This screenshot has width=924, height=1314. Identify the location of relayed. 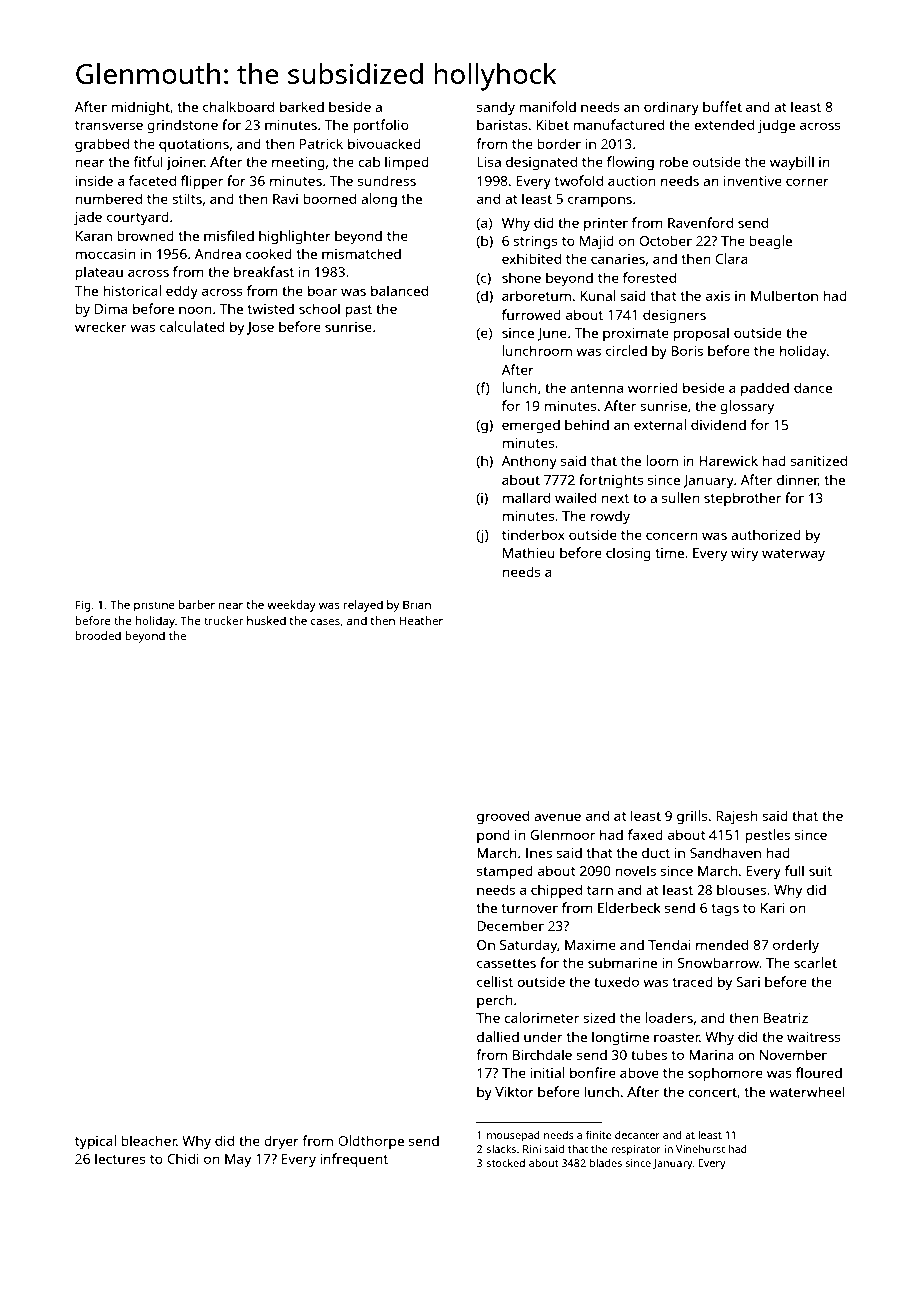
(363, 606).
